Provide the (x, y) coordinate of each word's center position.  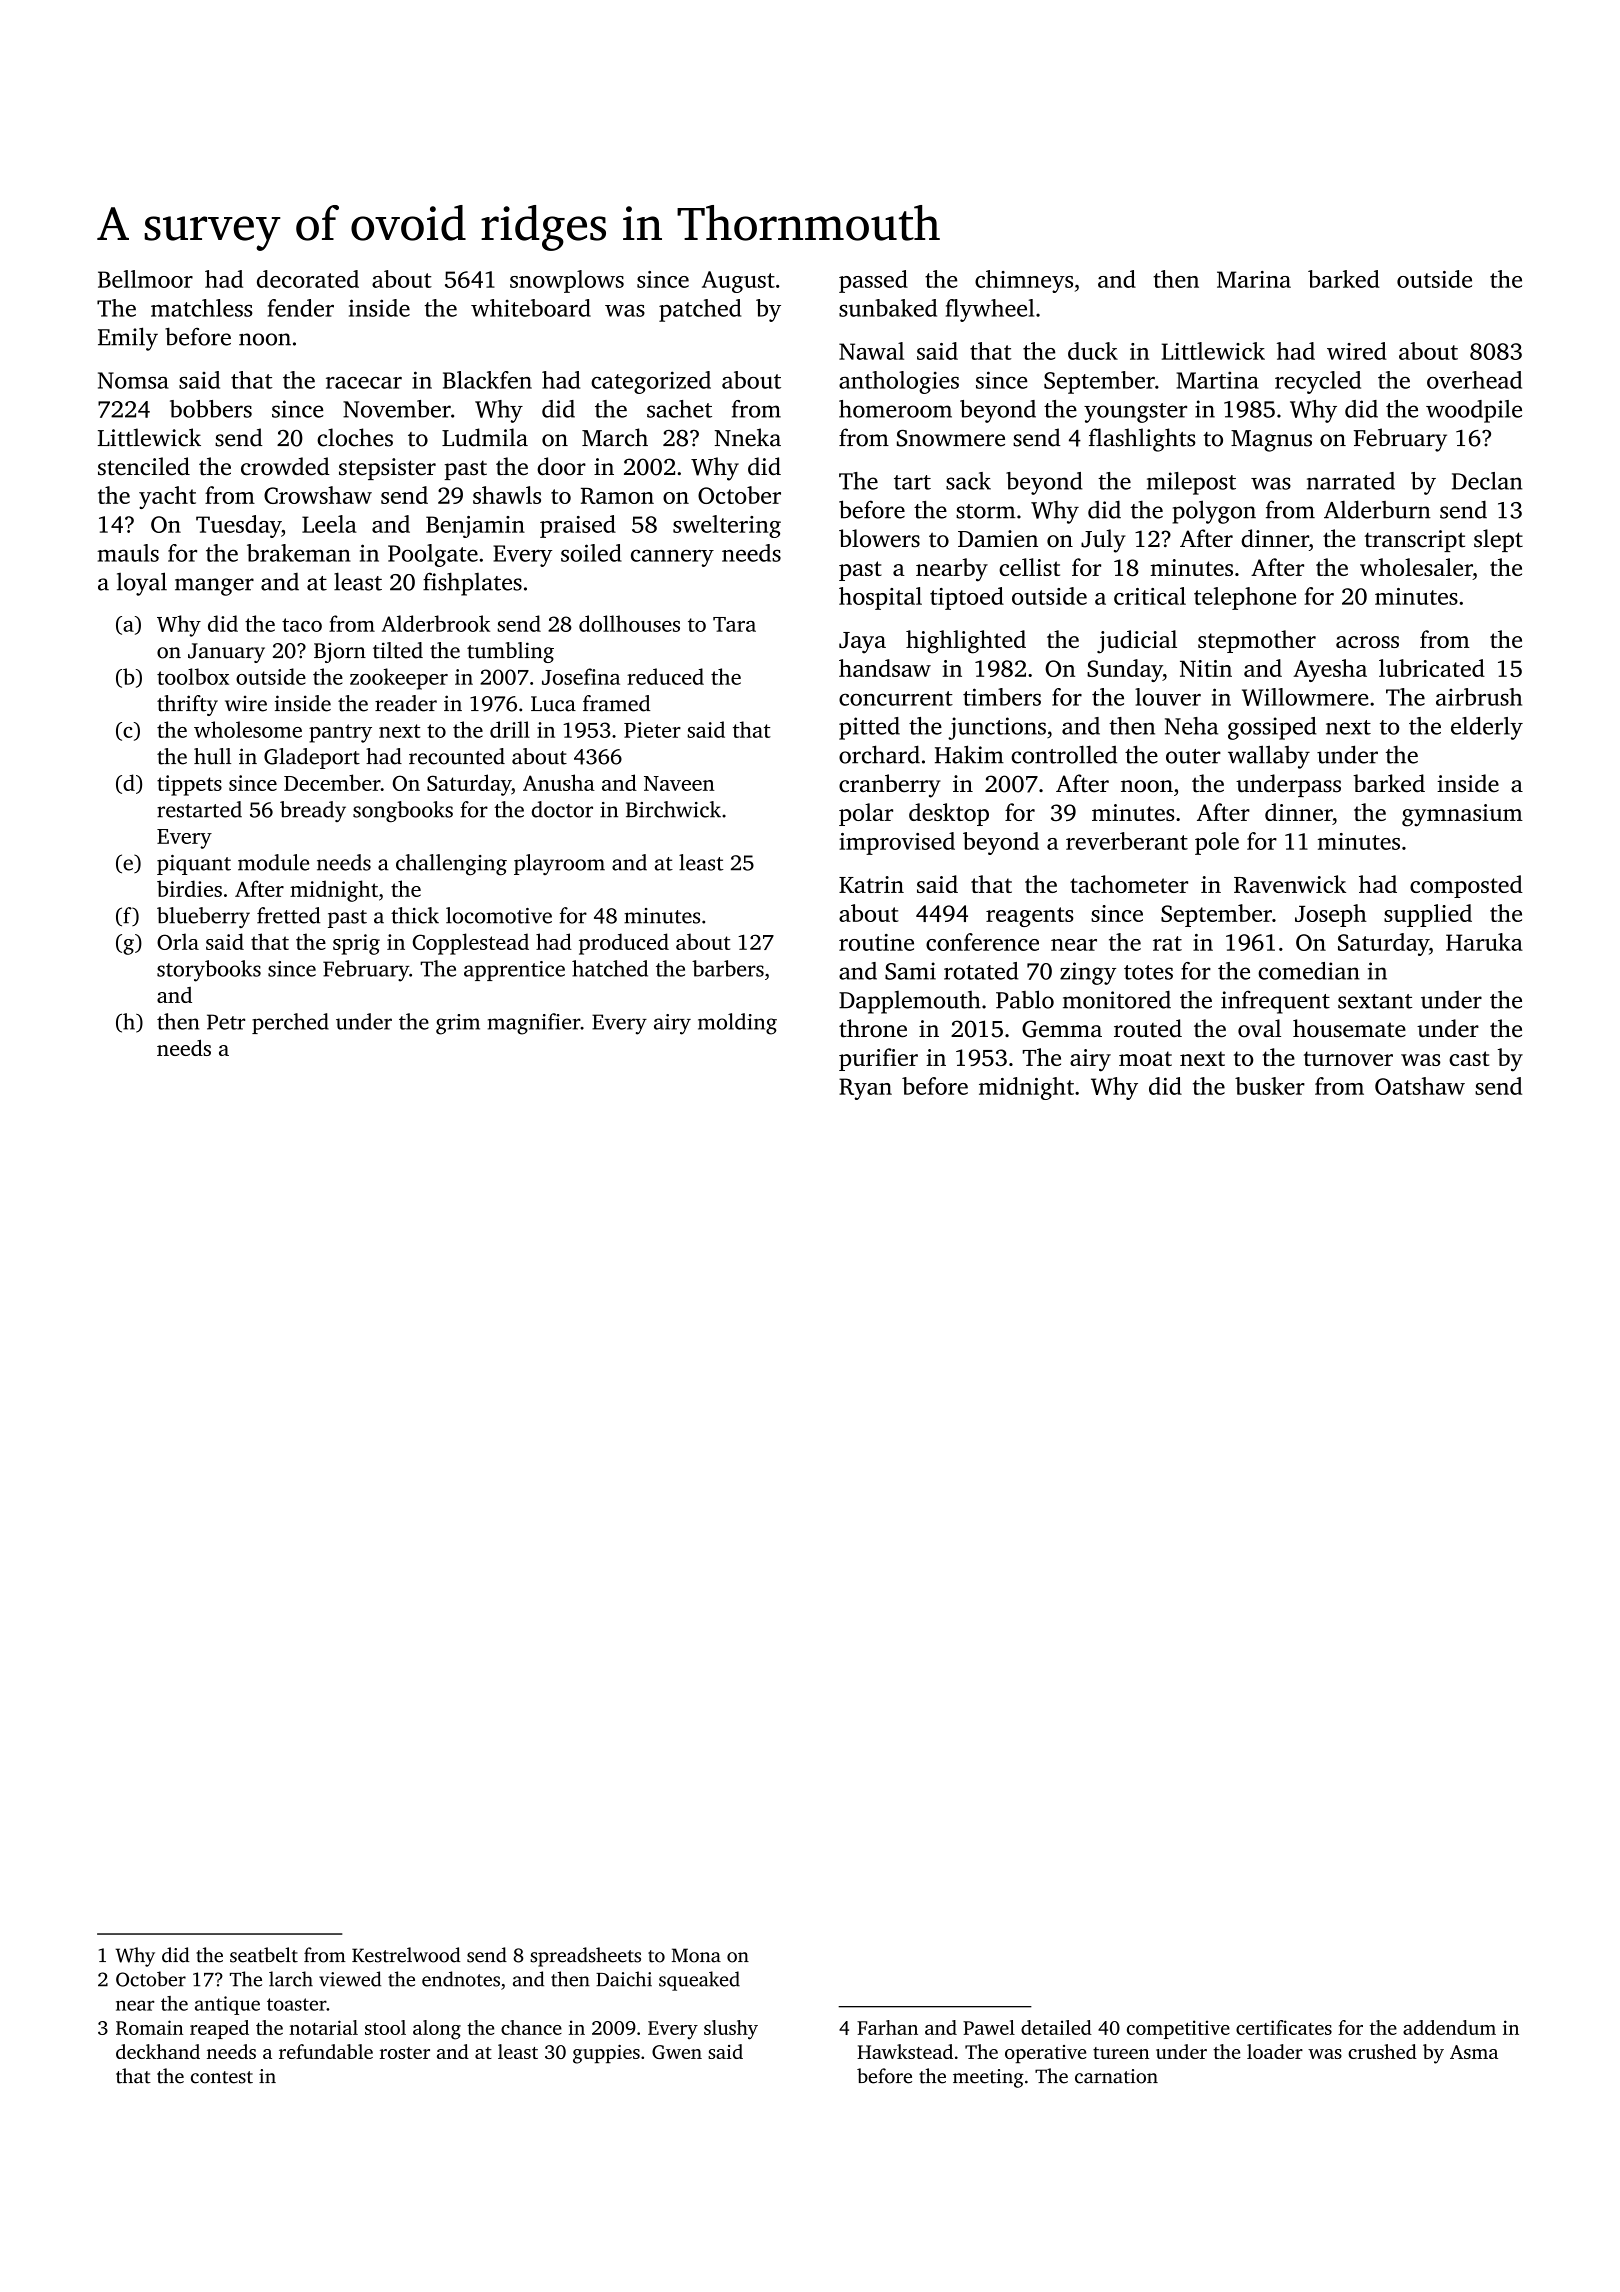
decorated (308, 279)
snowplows (567, 281)
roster (405, 2053)
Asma (1474, 2052)
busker (1270, 1086)
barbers (728, 968)
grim (458, 1024)
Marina (1254, 279)
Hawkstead (905, 2051)
